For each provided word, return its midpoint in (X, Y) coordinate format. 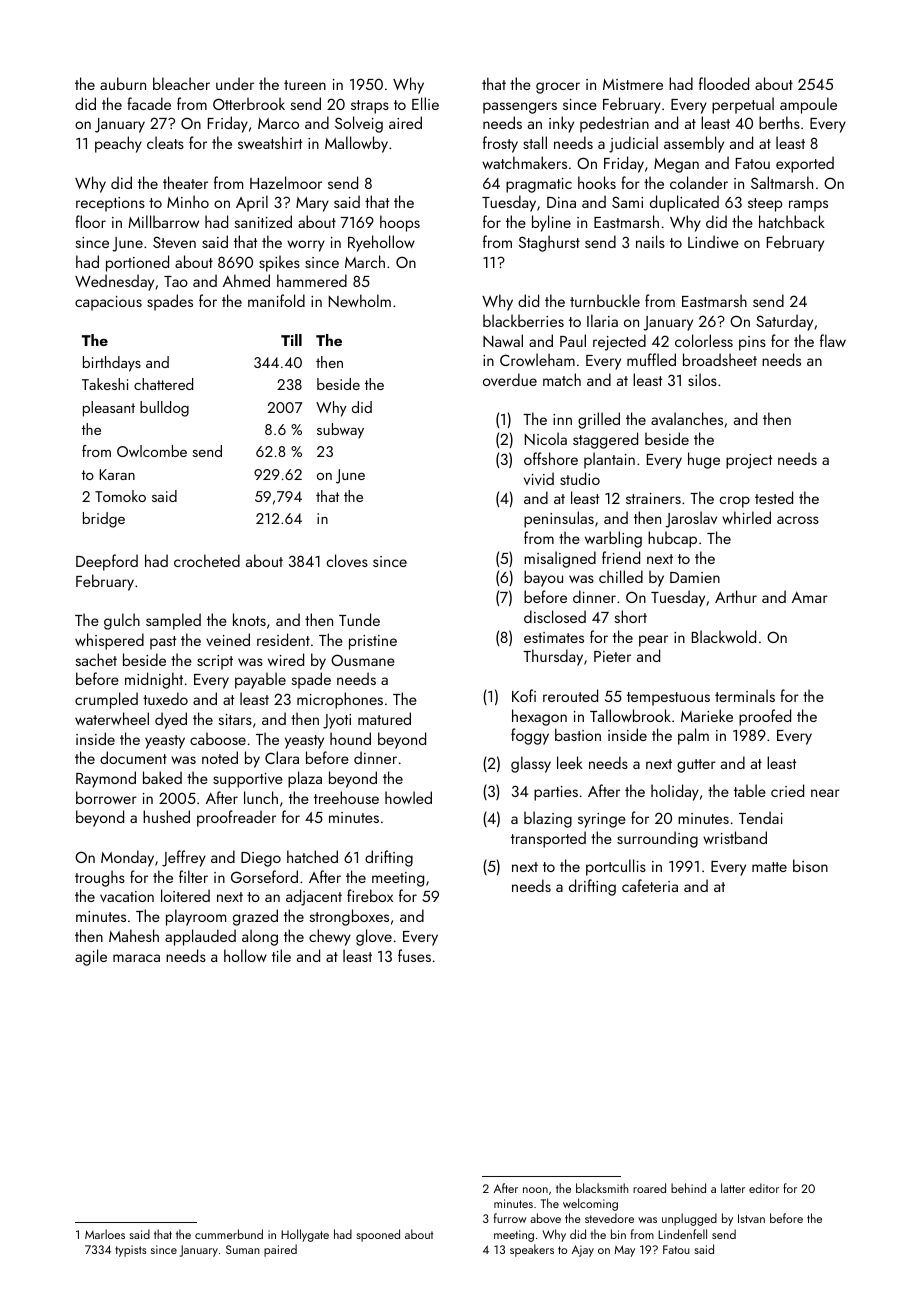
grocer (558, 88)
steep (765, 205)
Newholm (360, 300)
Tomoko (120, 496)
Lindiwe (713, 241)
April (252, 203)
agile (91, 957)
